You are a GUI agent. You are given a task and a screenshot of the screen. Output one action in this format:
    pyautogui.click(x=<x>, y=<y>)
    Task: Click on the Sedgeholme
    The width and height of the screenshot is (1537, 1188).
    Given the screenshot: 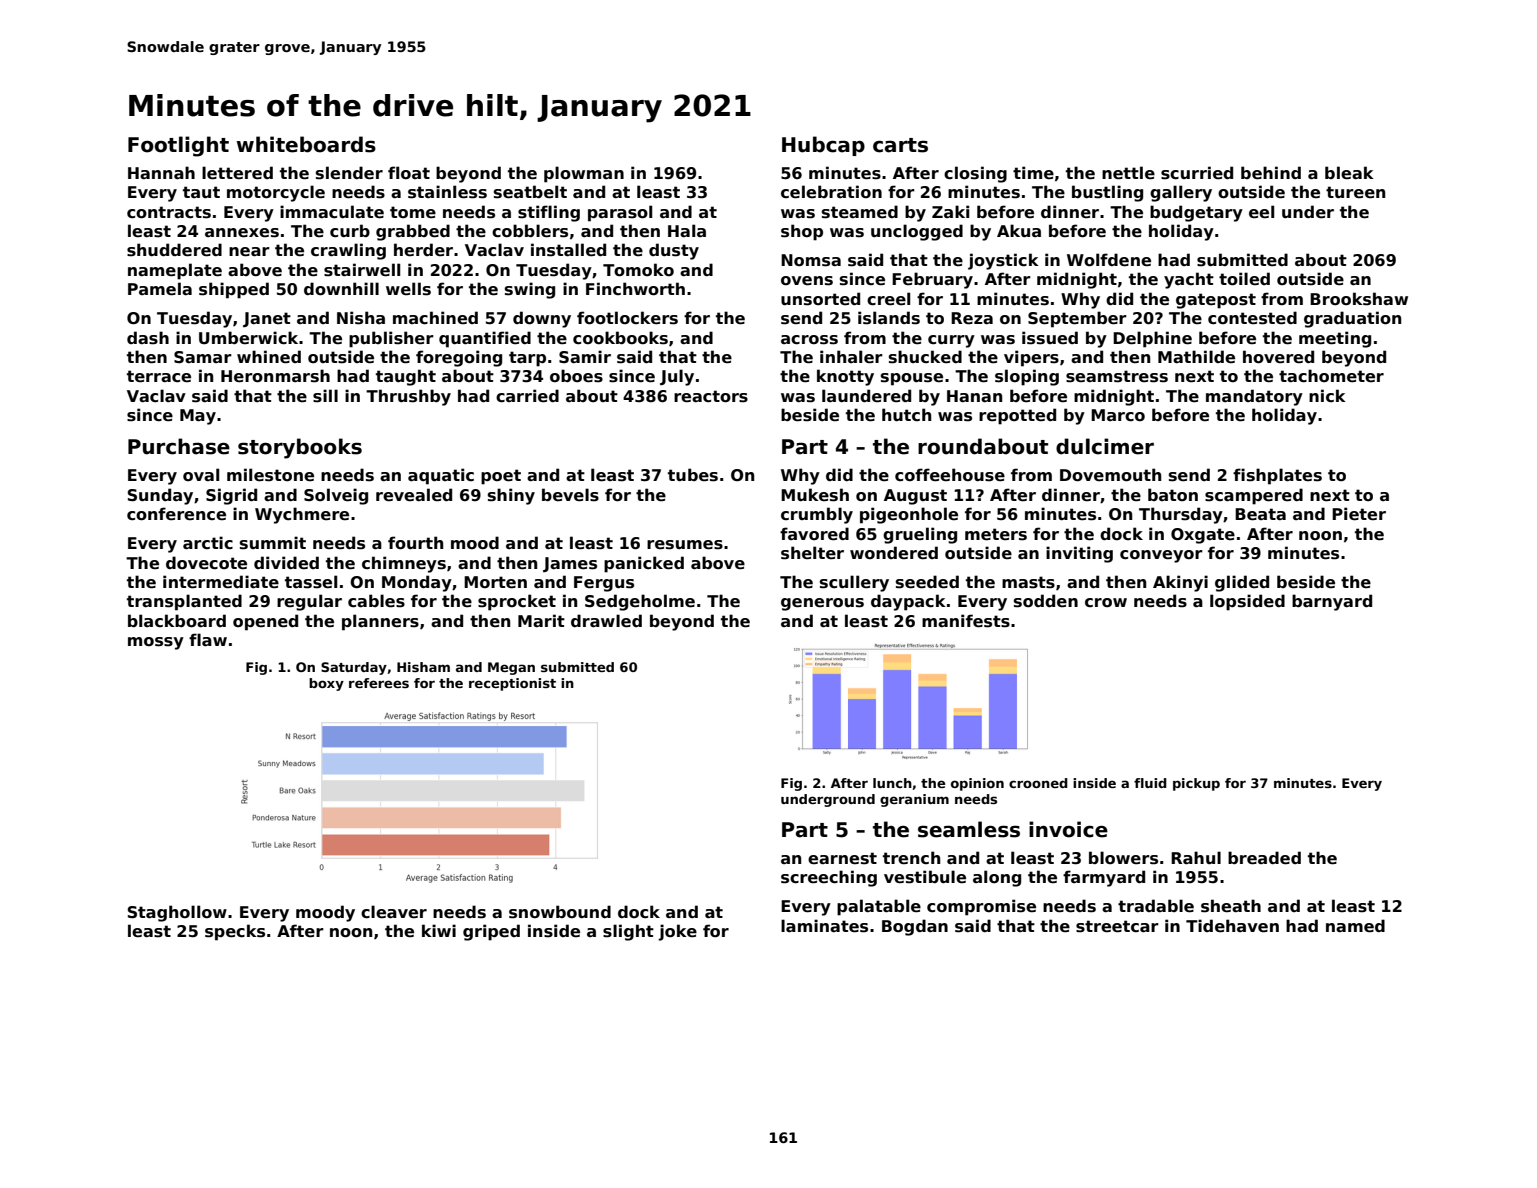 What is the action you would take?
    pyautogui.click(x=640, y=602)
